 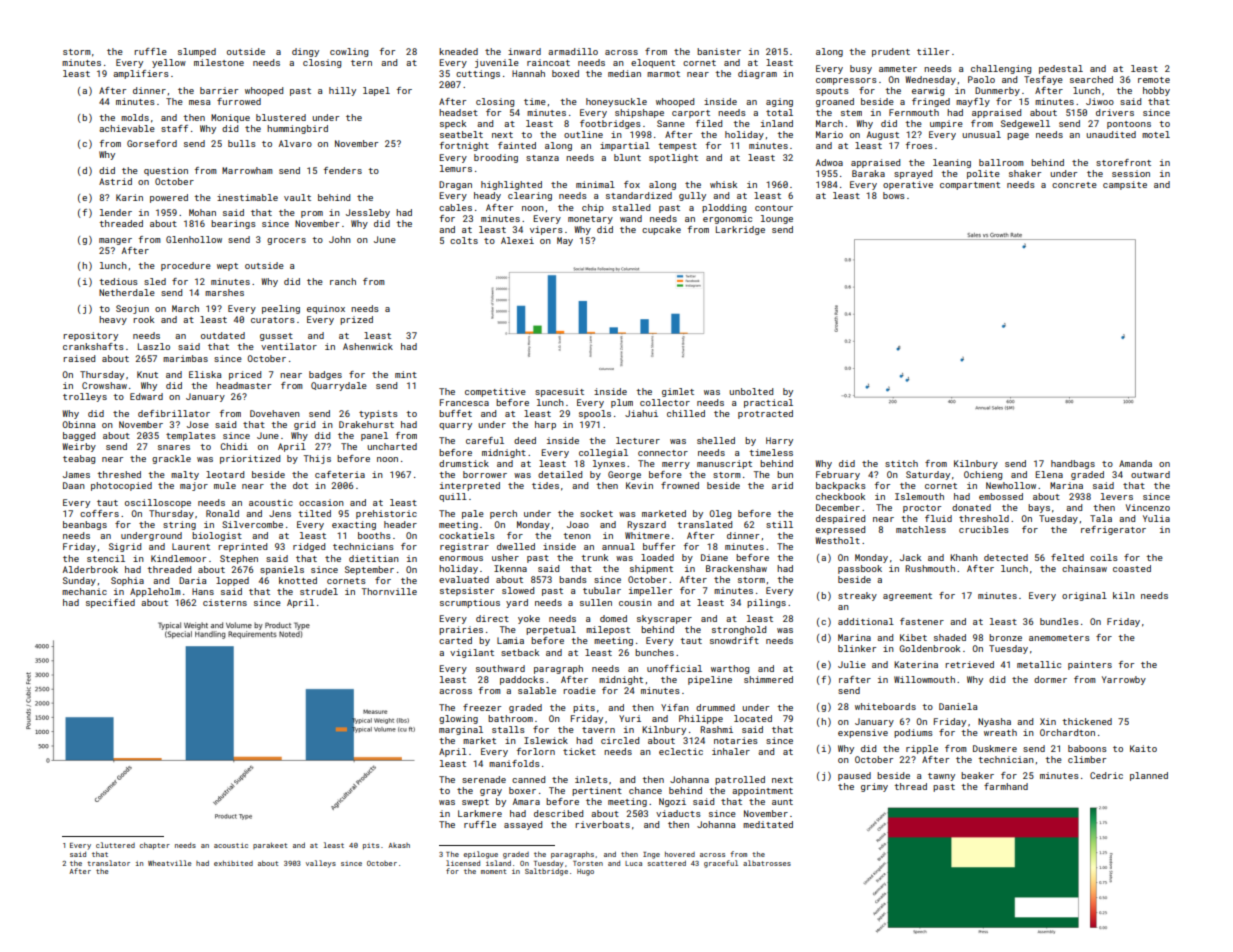 What do you see at coordinates (1061, 69) in the screenshot?
I see `pedestal` at bounding box center [1061, 69].
